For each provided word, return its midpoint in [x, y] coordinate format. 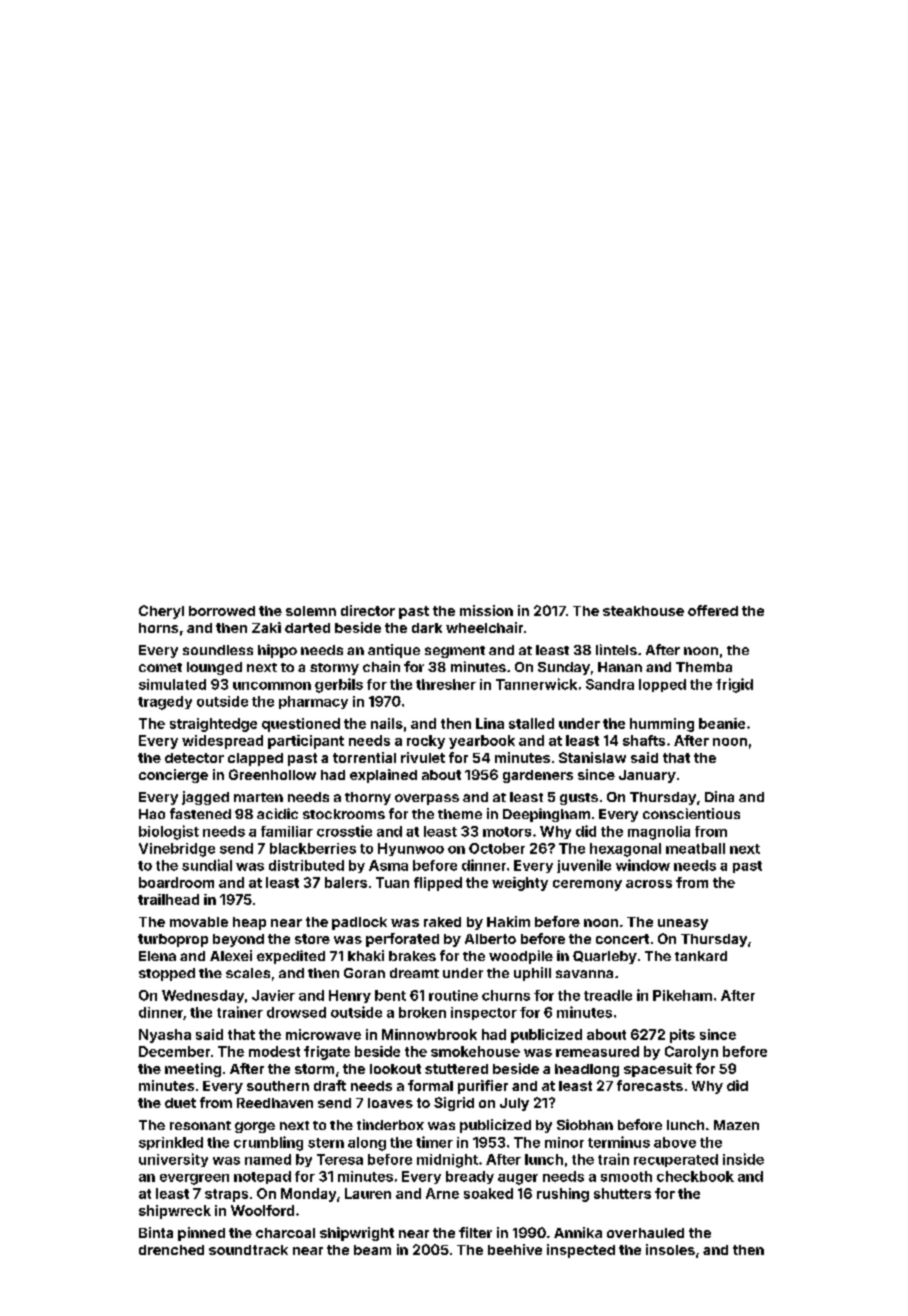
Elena [157, 956]
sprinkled [171, 1143]
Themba [704, 667]
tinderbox [390, 1124]
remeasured [597, 1051]
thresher [446, 684]
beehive [515, 1249]
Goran [364, 973]
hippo [277, 651]
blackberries [313, 848]
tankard [701, 956]
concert [622, 939]
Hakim [508, 921]
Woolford [262, 1210]
